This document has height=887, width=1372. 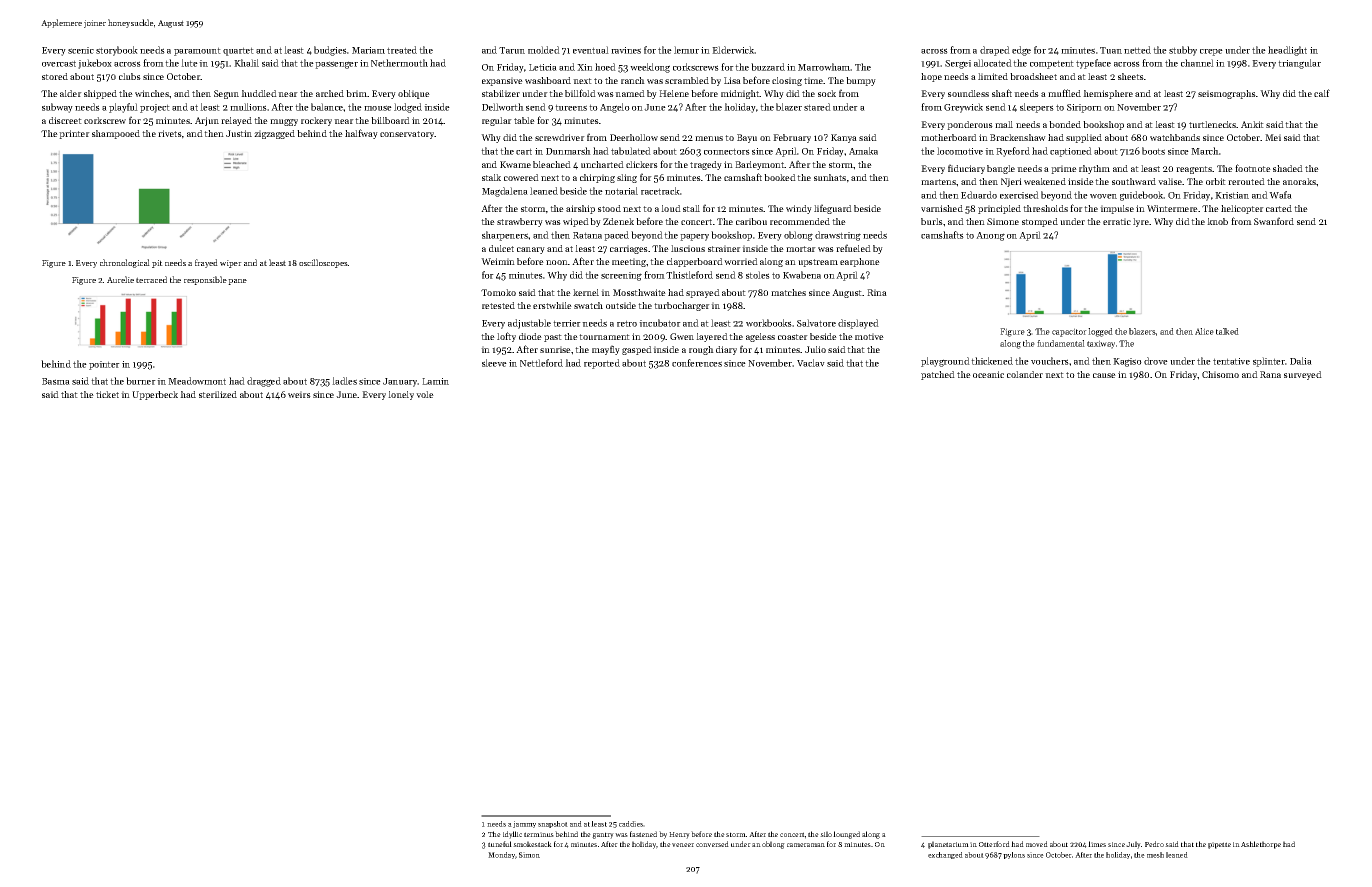 I want to click on ticket, so click(x=107, y=394).
